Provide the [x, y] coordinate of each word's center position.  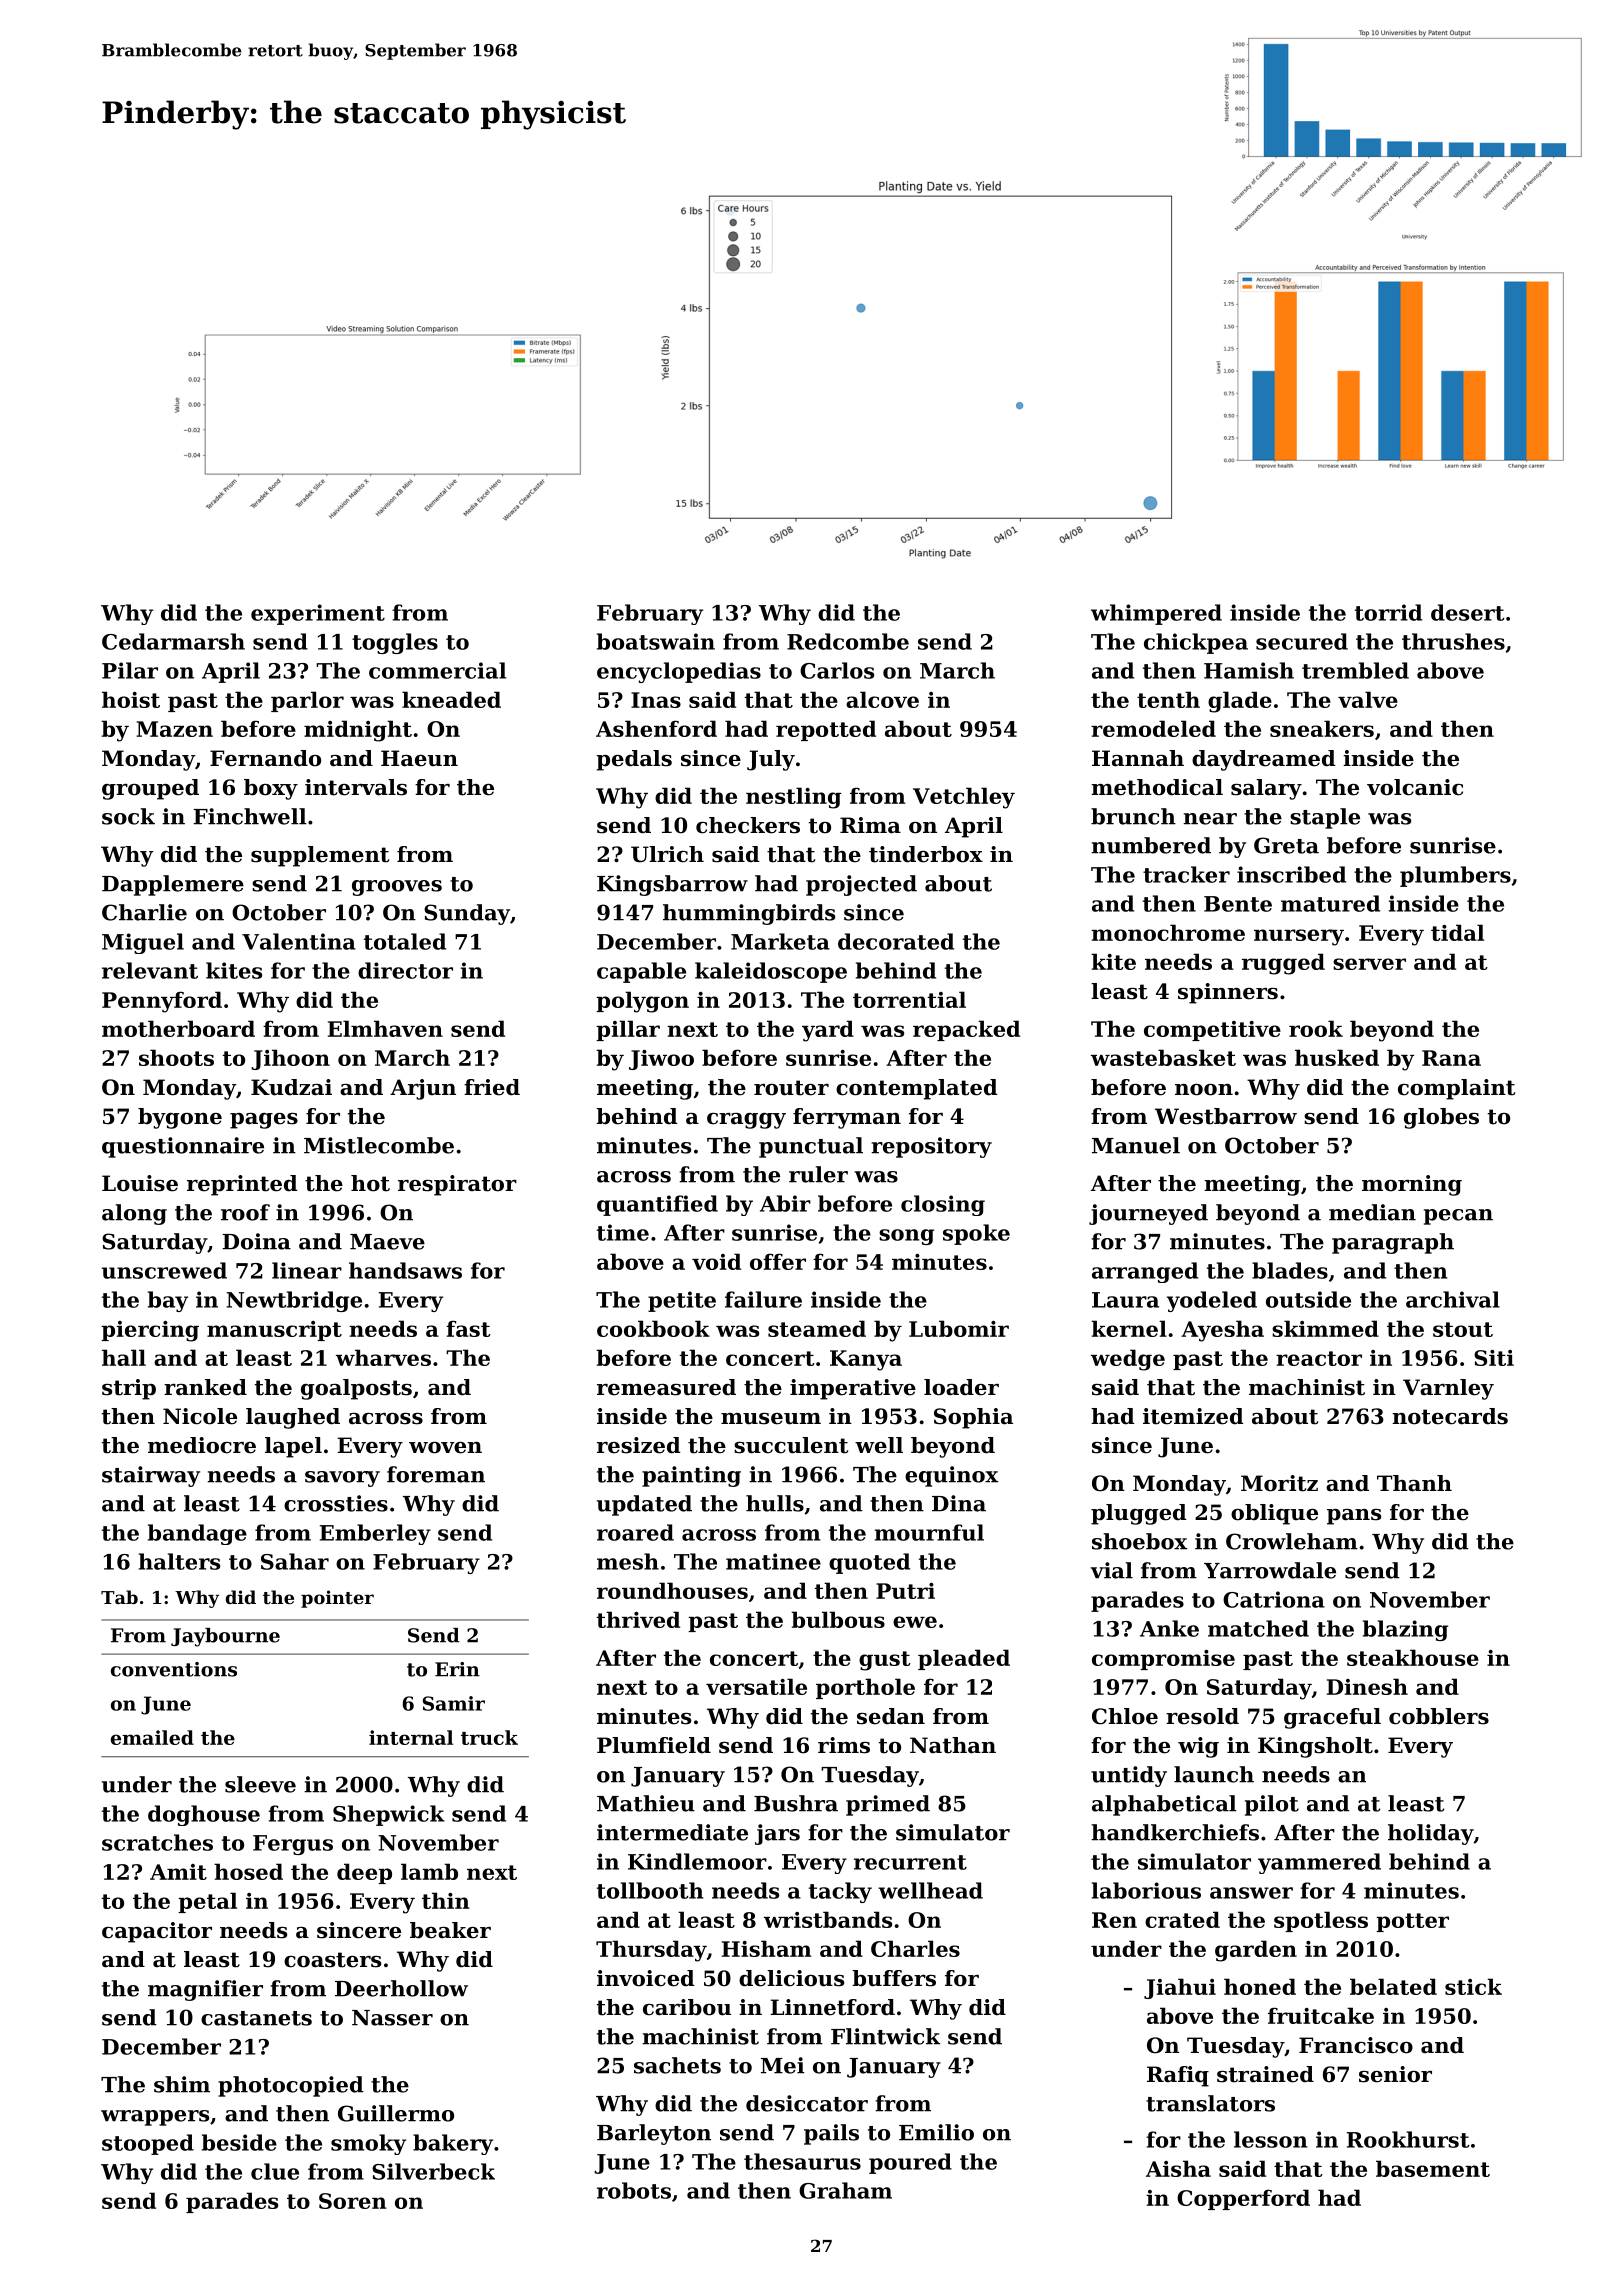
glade [1240, 702]
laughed [293, 1418]
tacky [840, 1892]
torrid [1388, 612]
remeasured [666, 1387]
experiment [318, 614]
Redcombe [848, 641]
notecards [1450, 1416]
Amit [178, 1872]
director [405, 970]
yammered [1319, 1863]
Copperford [1243, 2199]
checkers [748, 825]
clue [275, 2171]
